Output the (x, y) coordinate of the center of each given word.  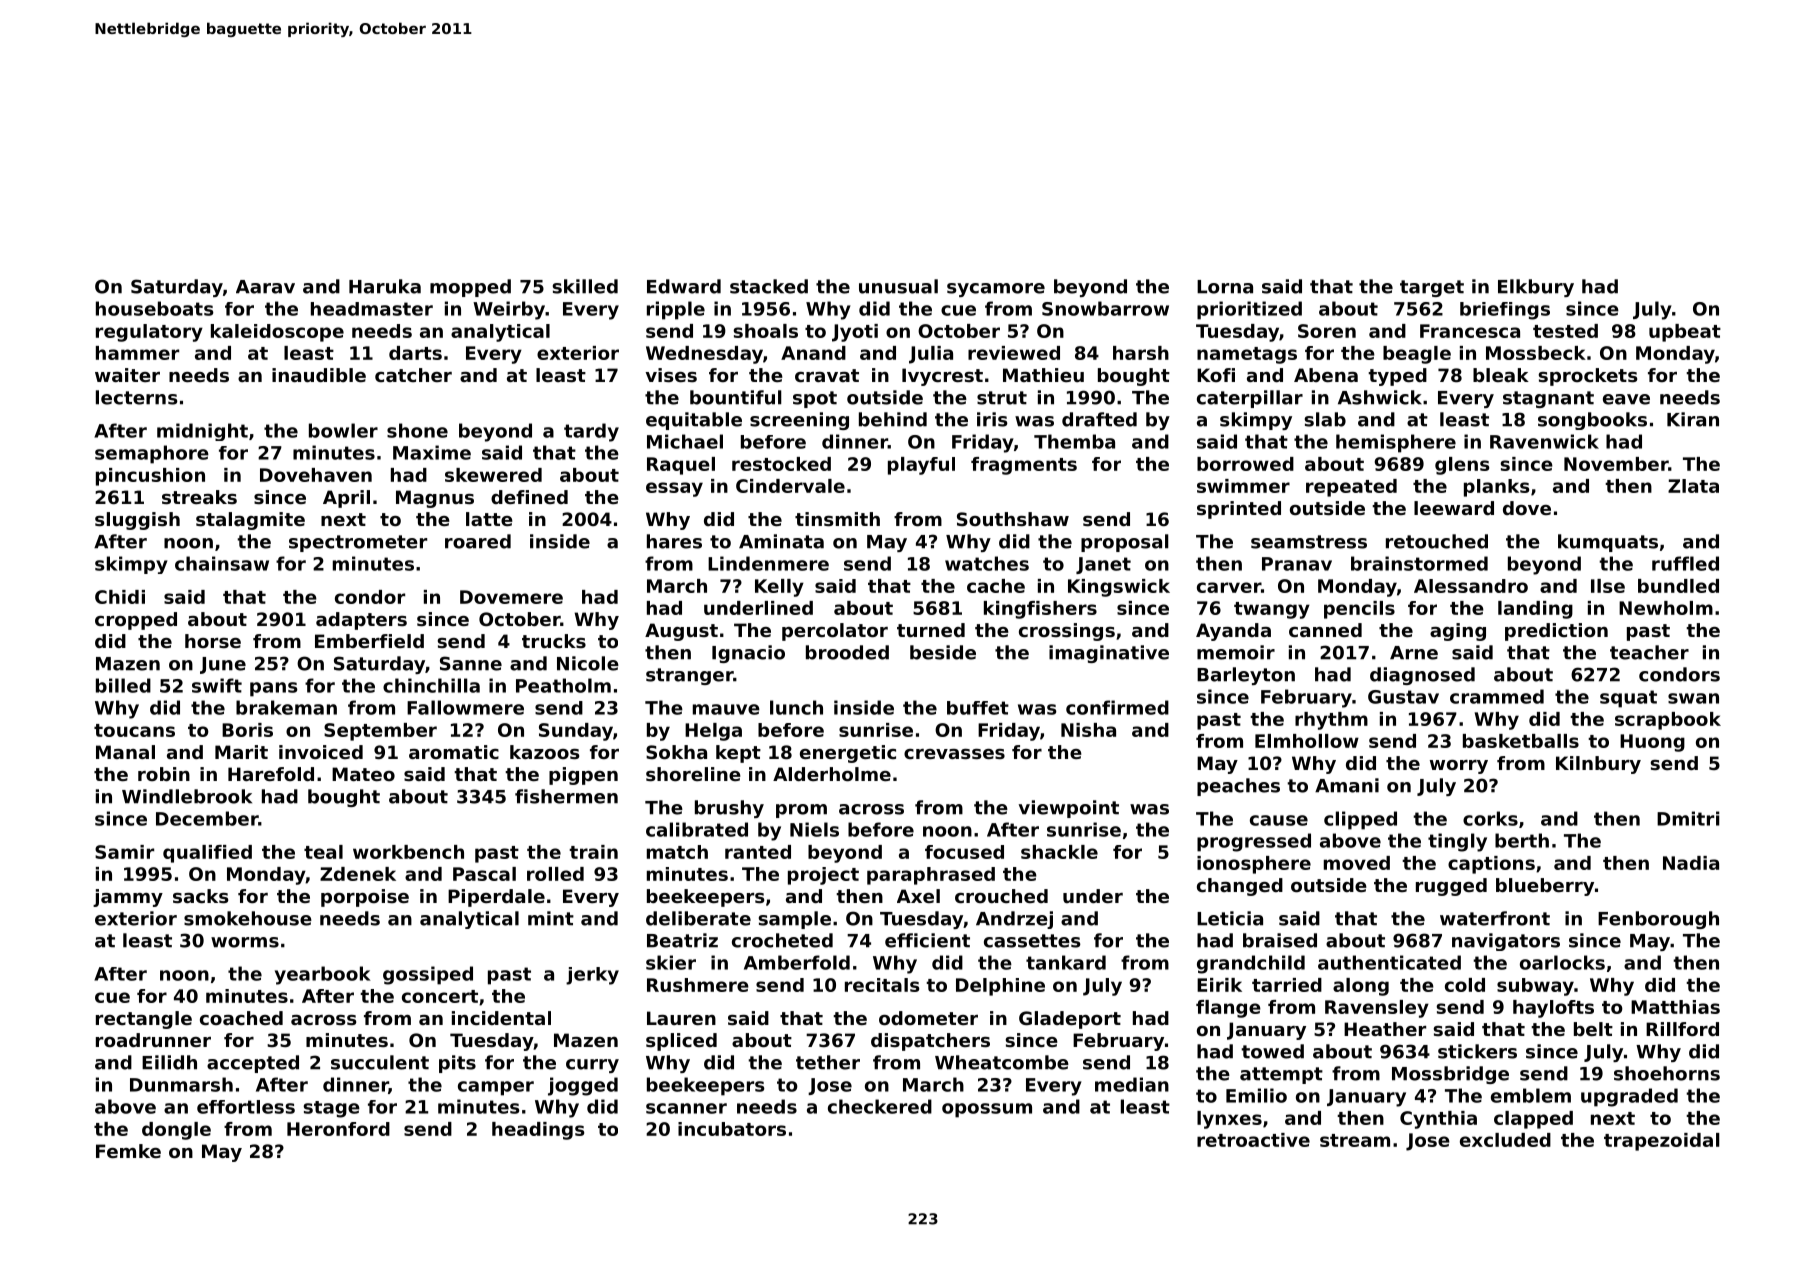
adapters (361, 621)
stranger (689, 676)
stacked (769, 286)
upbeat (1685, 333)
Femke (128, 1151)
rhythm (1331, 721)
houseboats (155, 308)
